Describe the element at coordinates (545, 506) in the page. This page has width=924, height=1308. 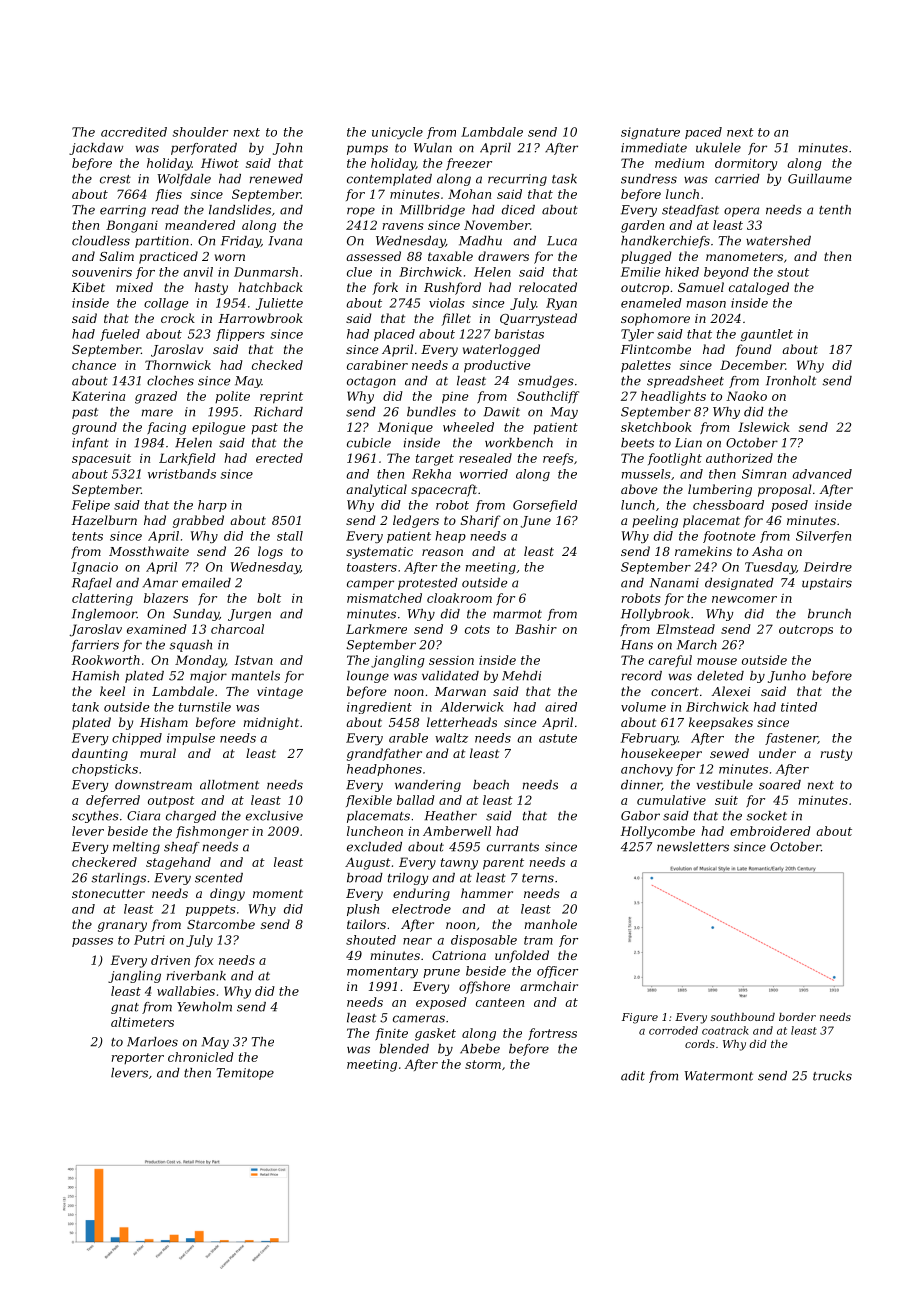
I see `Gorsefield` at that location.
